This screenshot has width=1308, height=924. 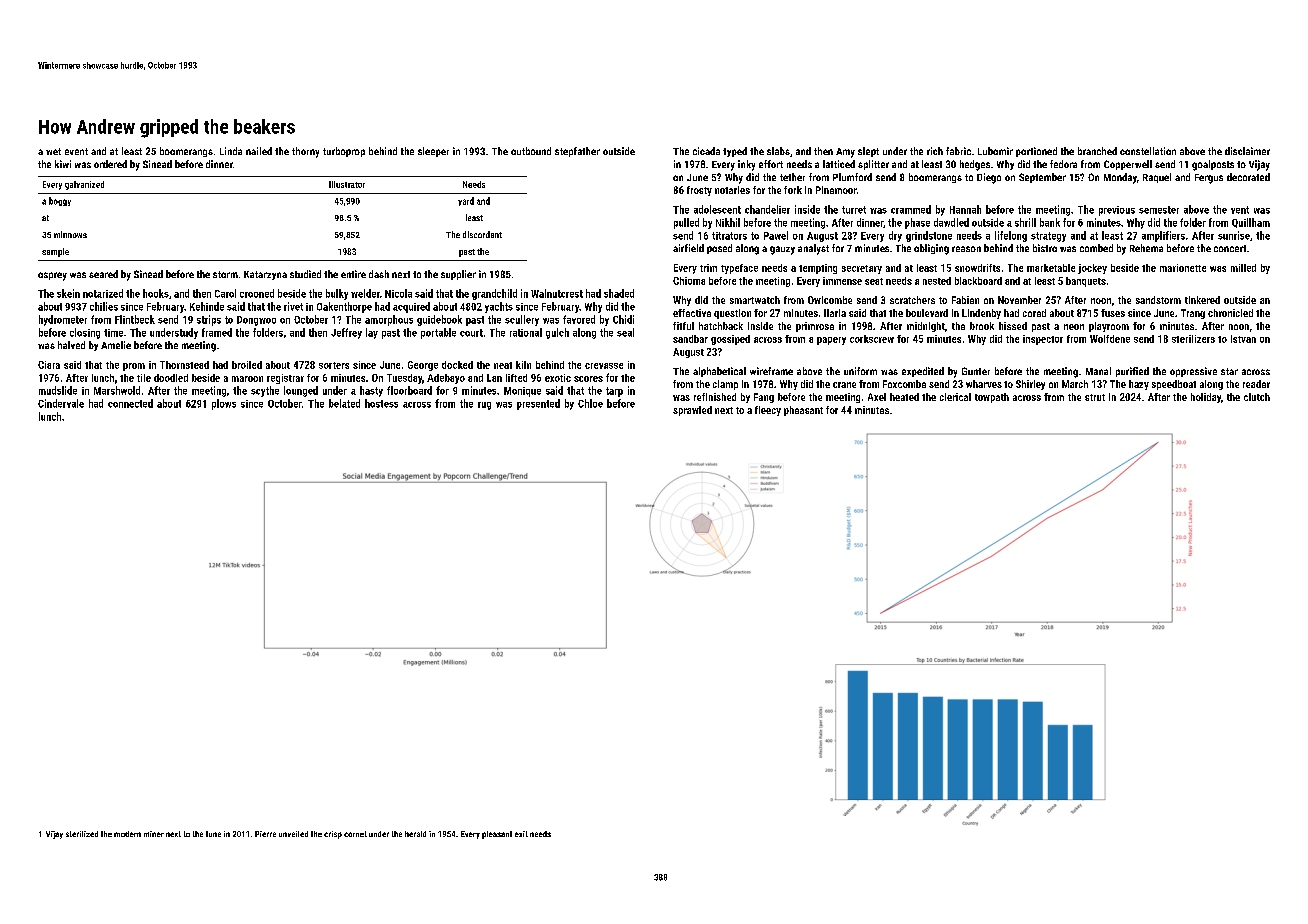 What do you see at coordinates (82, 834) in the screenshot?
I see `sterilized` at bounding box center [82, 834].
